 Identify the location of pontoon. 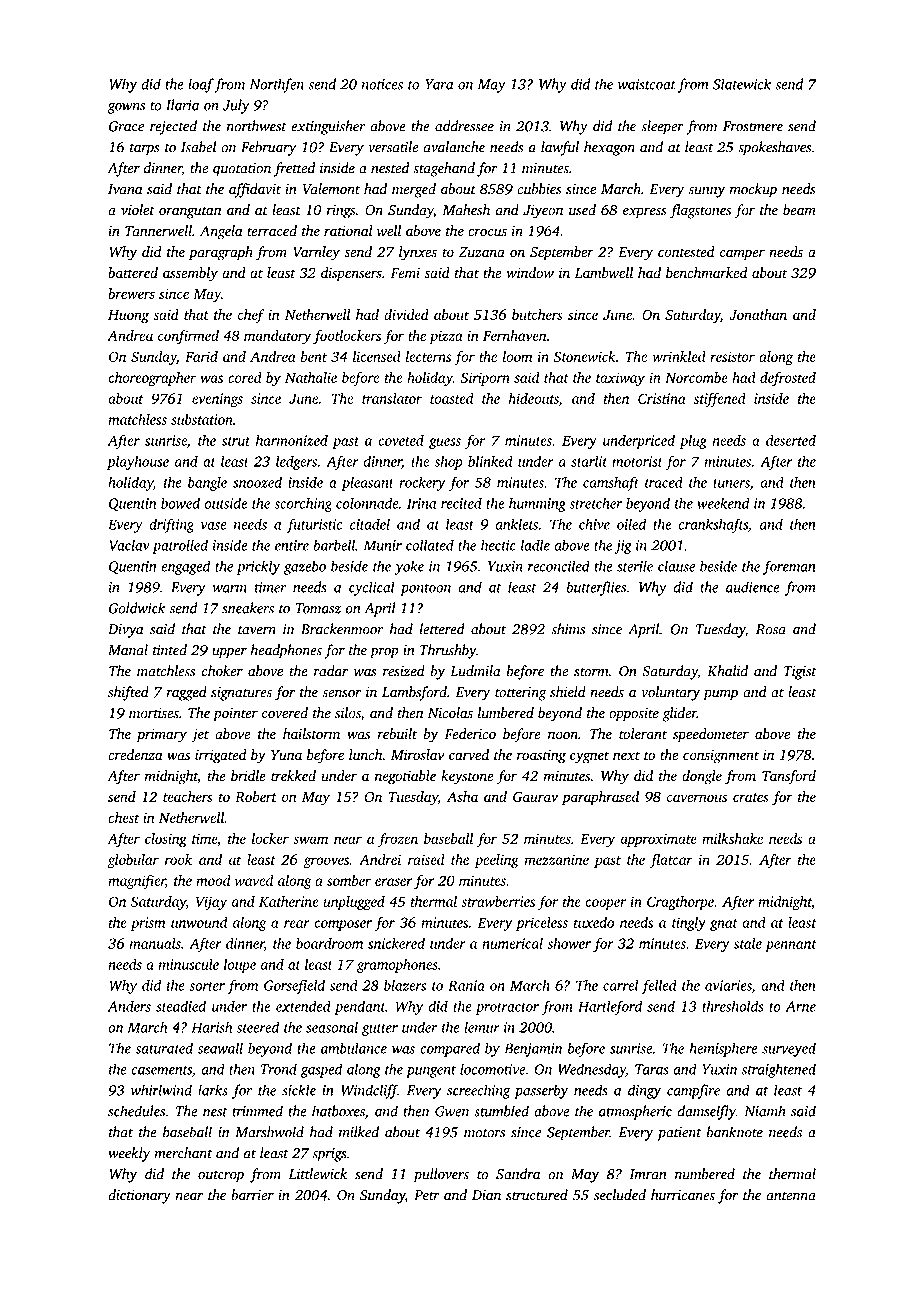
(425, 590).
